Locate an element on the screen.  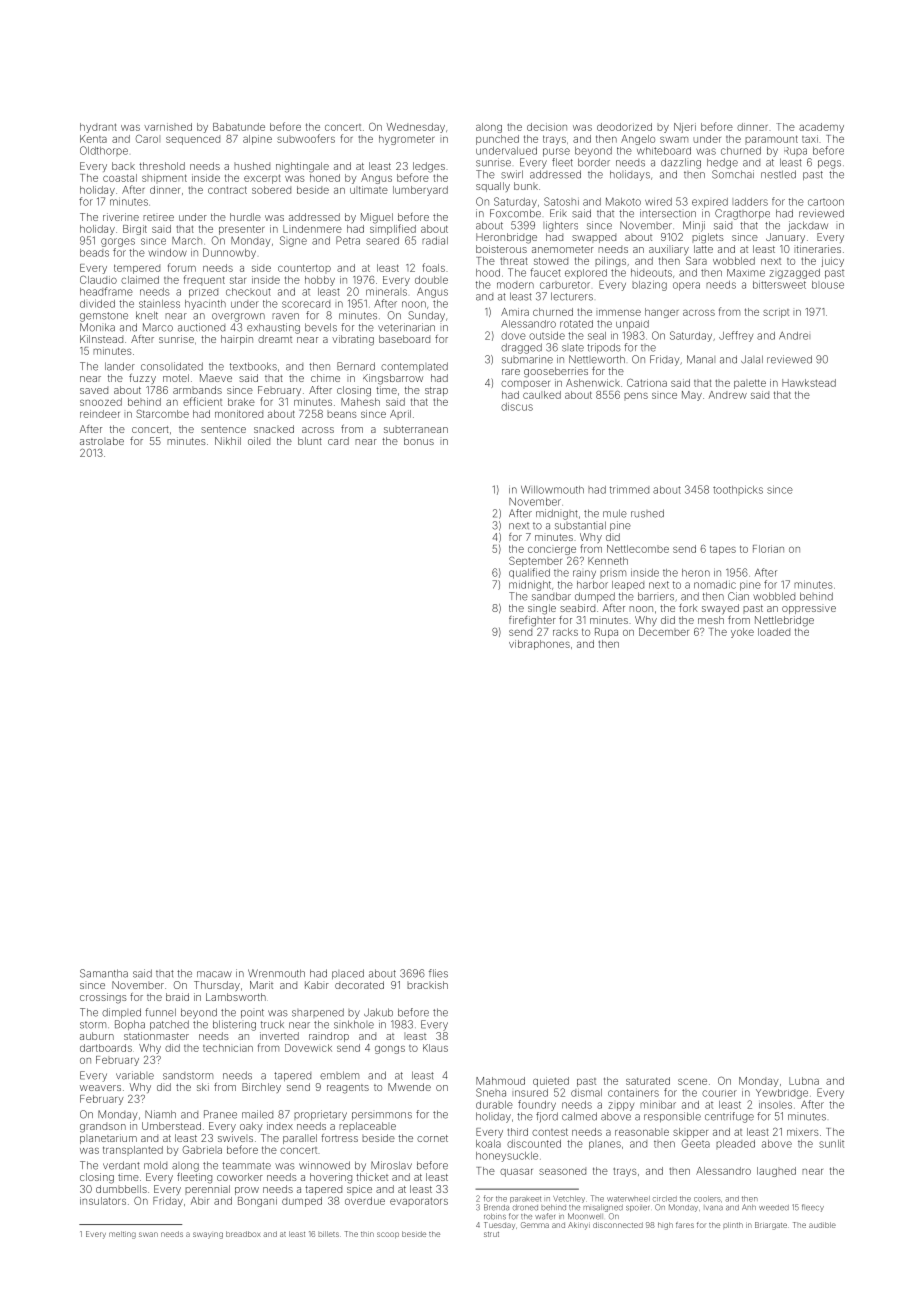
high is located at coordinates (665, 1226).
